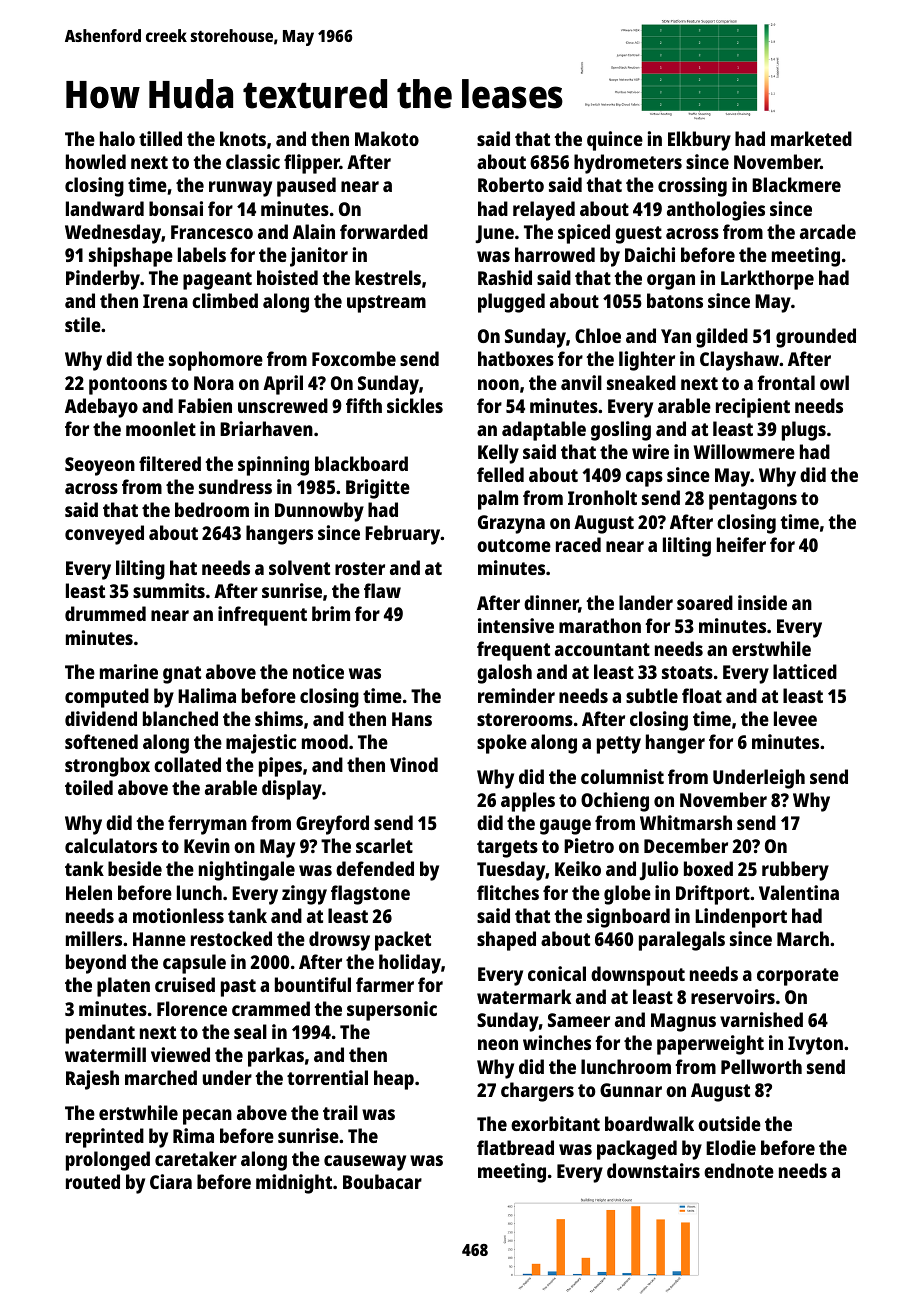 This image has width=924, height=1314. Describe the element at coordinates (739, 1170) in the image. I see `endnote` at that location.
